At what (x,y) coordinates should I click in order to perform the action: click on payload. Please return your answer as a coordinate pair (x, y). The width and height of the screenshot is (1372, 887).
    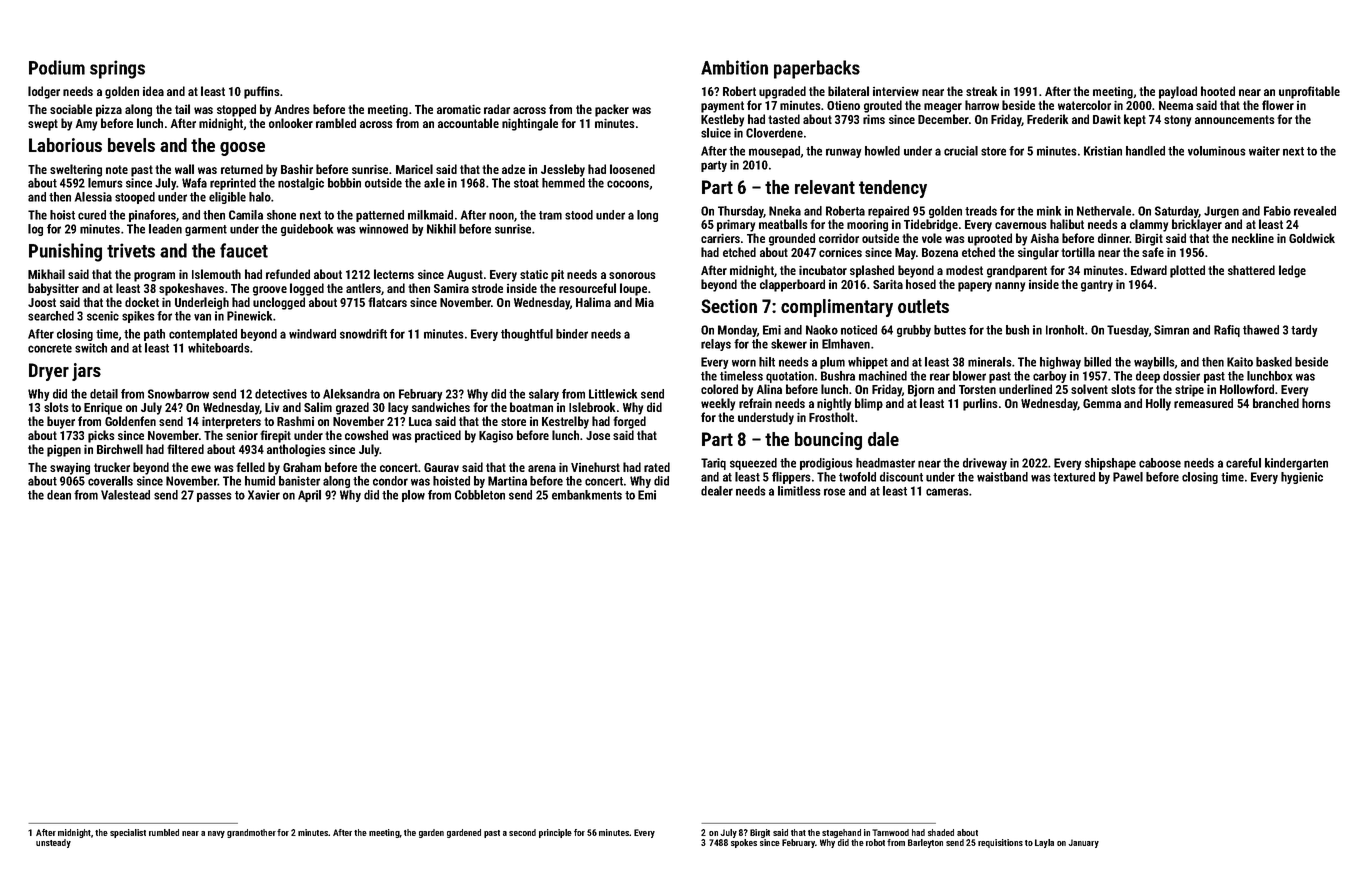
    Looking at the image, I should click on (1178, 92).
